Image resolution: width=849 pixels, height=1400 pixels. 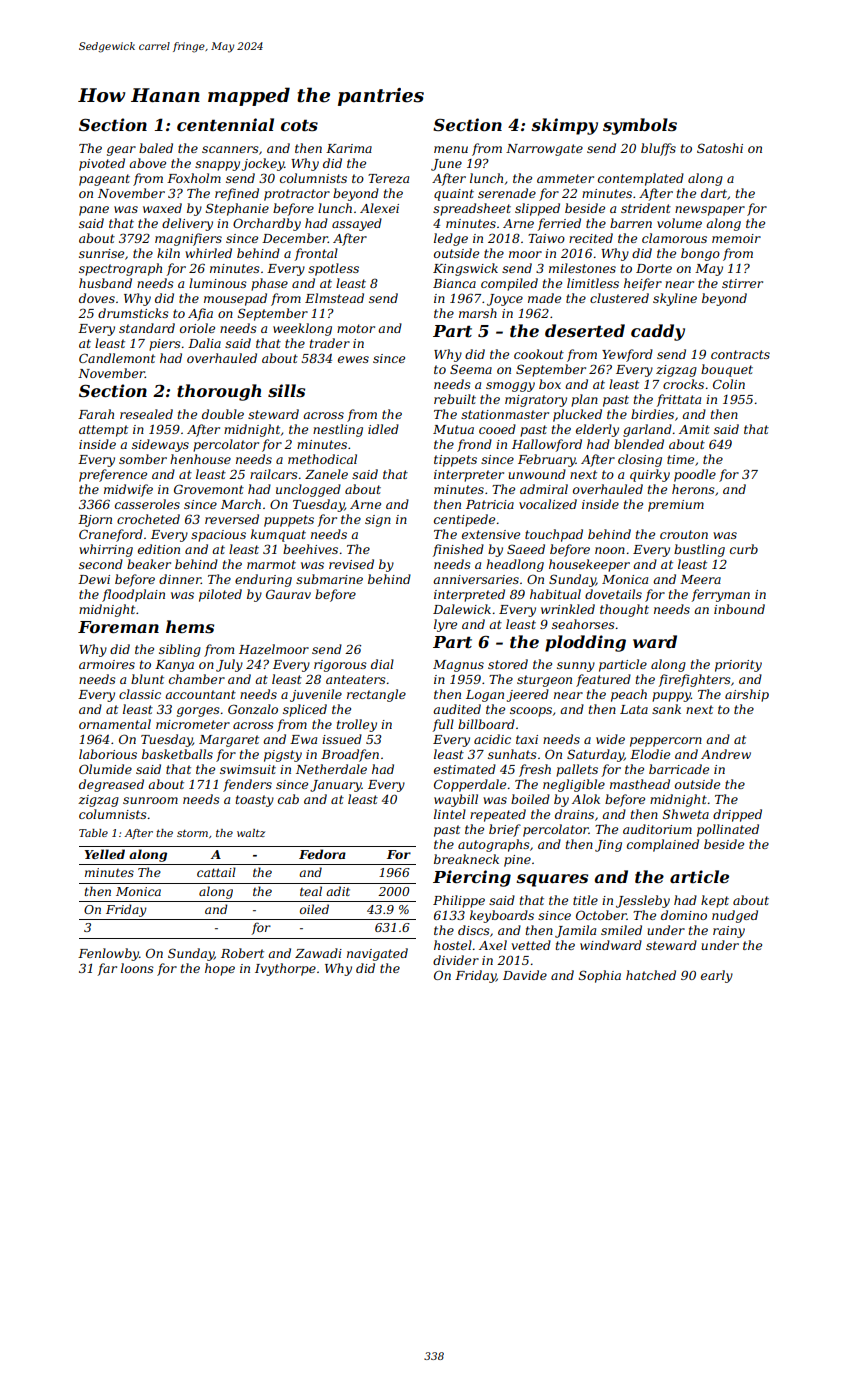 I want to click on Saeed, so click(x=526, y=549).
